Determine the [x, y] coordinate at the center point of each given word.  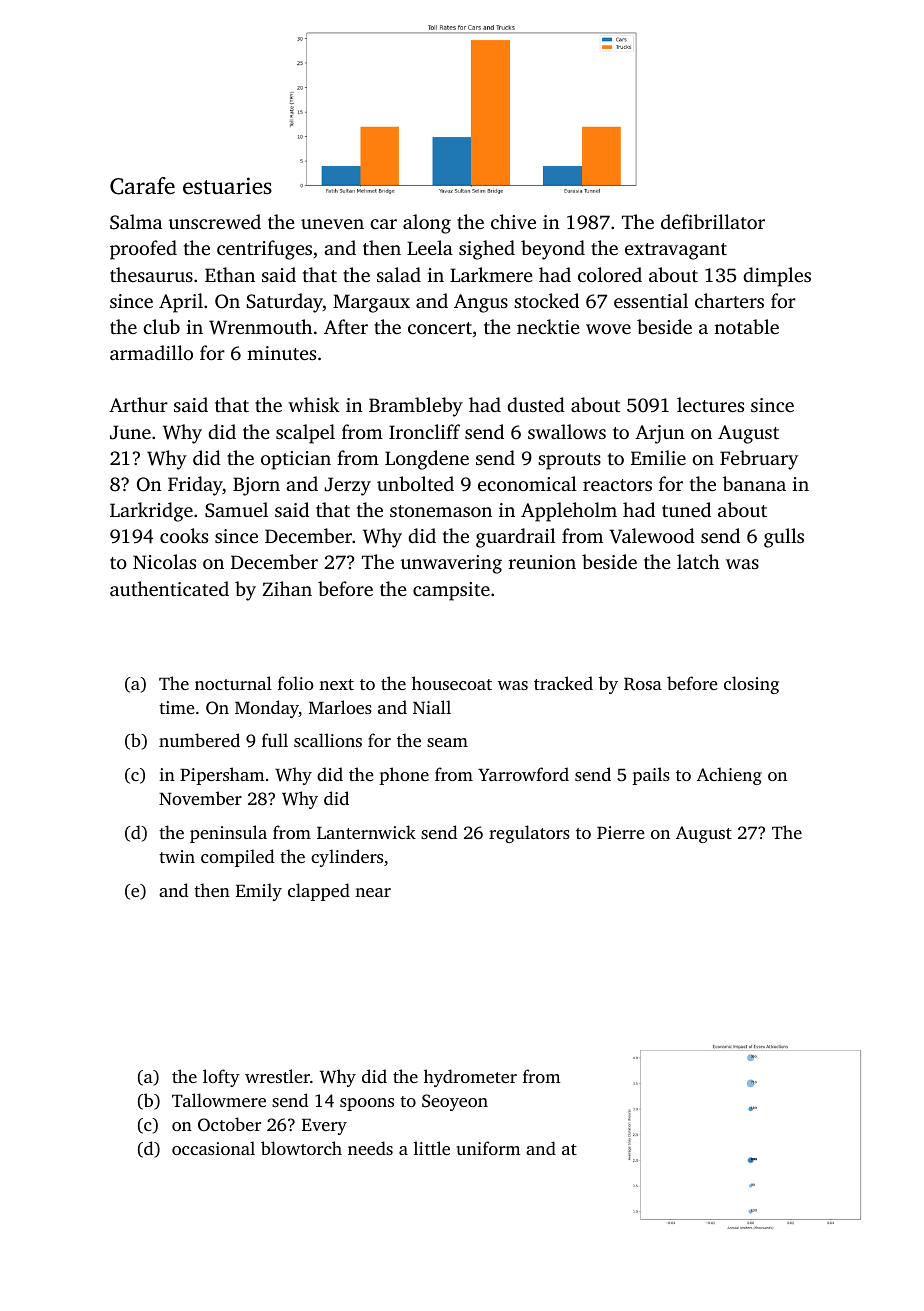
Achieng [729, 776]
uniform [488, 1148]
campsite [451, 591]
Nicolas [164, 561]
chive [513, 221]
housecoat [452, 683]
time [177, 707]
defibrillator [713, 221]
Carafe [142, 186]
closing [751, 685]
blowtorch [301, 1148]
